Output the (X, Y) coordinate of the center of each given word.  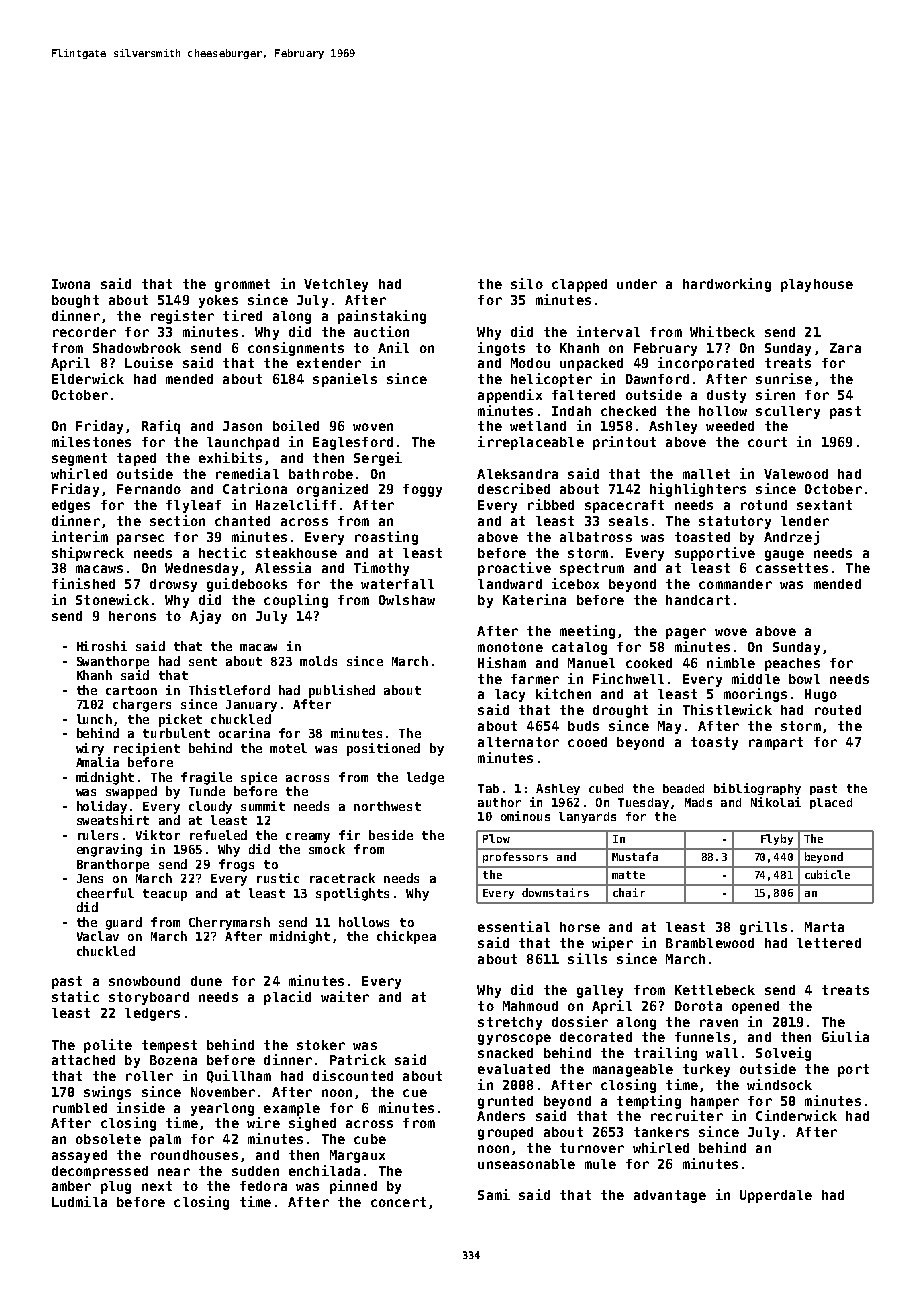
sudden (255, 1171)
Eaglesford (353, 443)
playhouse (817, 285)
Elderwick (88, 378)
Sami (494, 1194)
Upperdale (776, 1196)
